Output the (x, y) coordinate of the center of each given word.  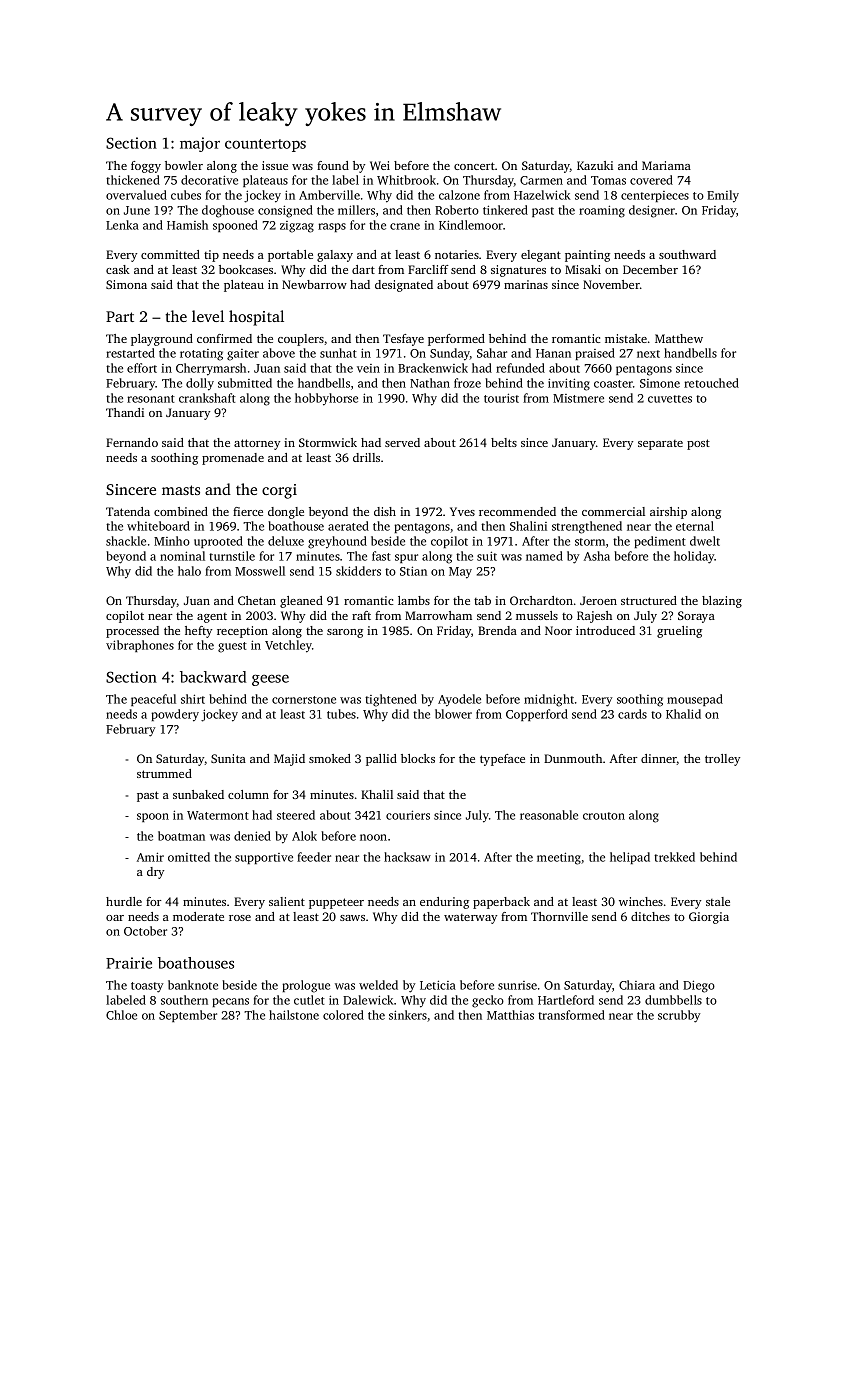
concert (474, 166)
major (200, 144)
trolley (722, 760)
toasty (147, 987)
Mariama (666, 165)
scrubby (679, 1016)
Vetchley (288, 646)
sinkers (408, 1015)
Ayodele (459, 700)
